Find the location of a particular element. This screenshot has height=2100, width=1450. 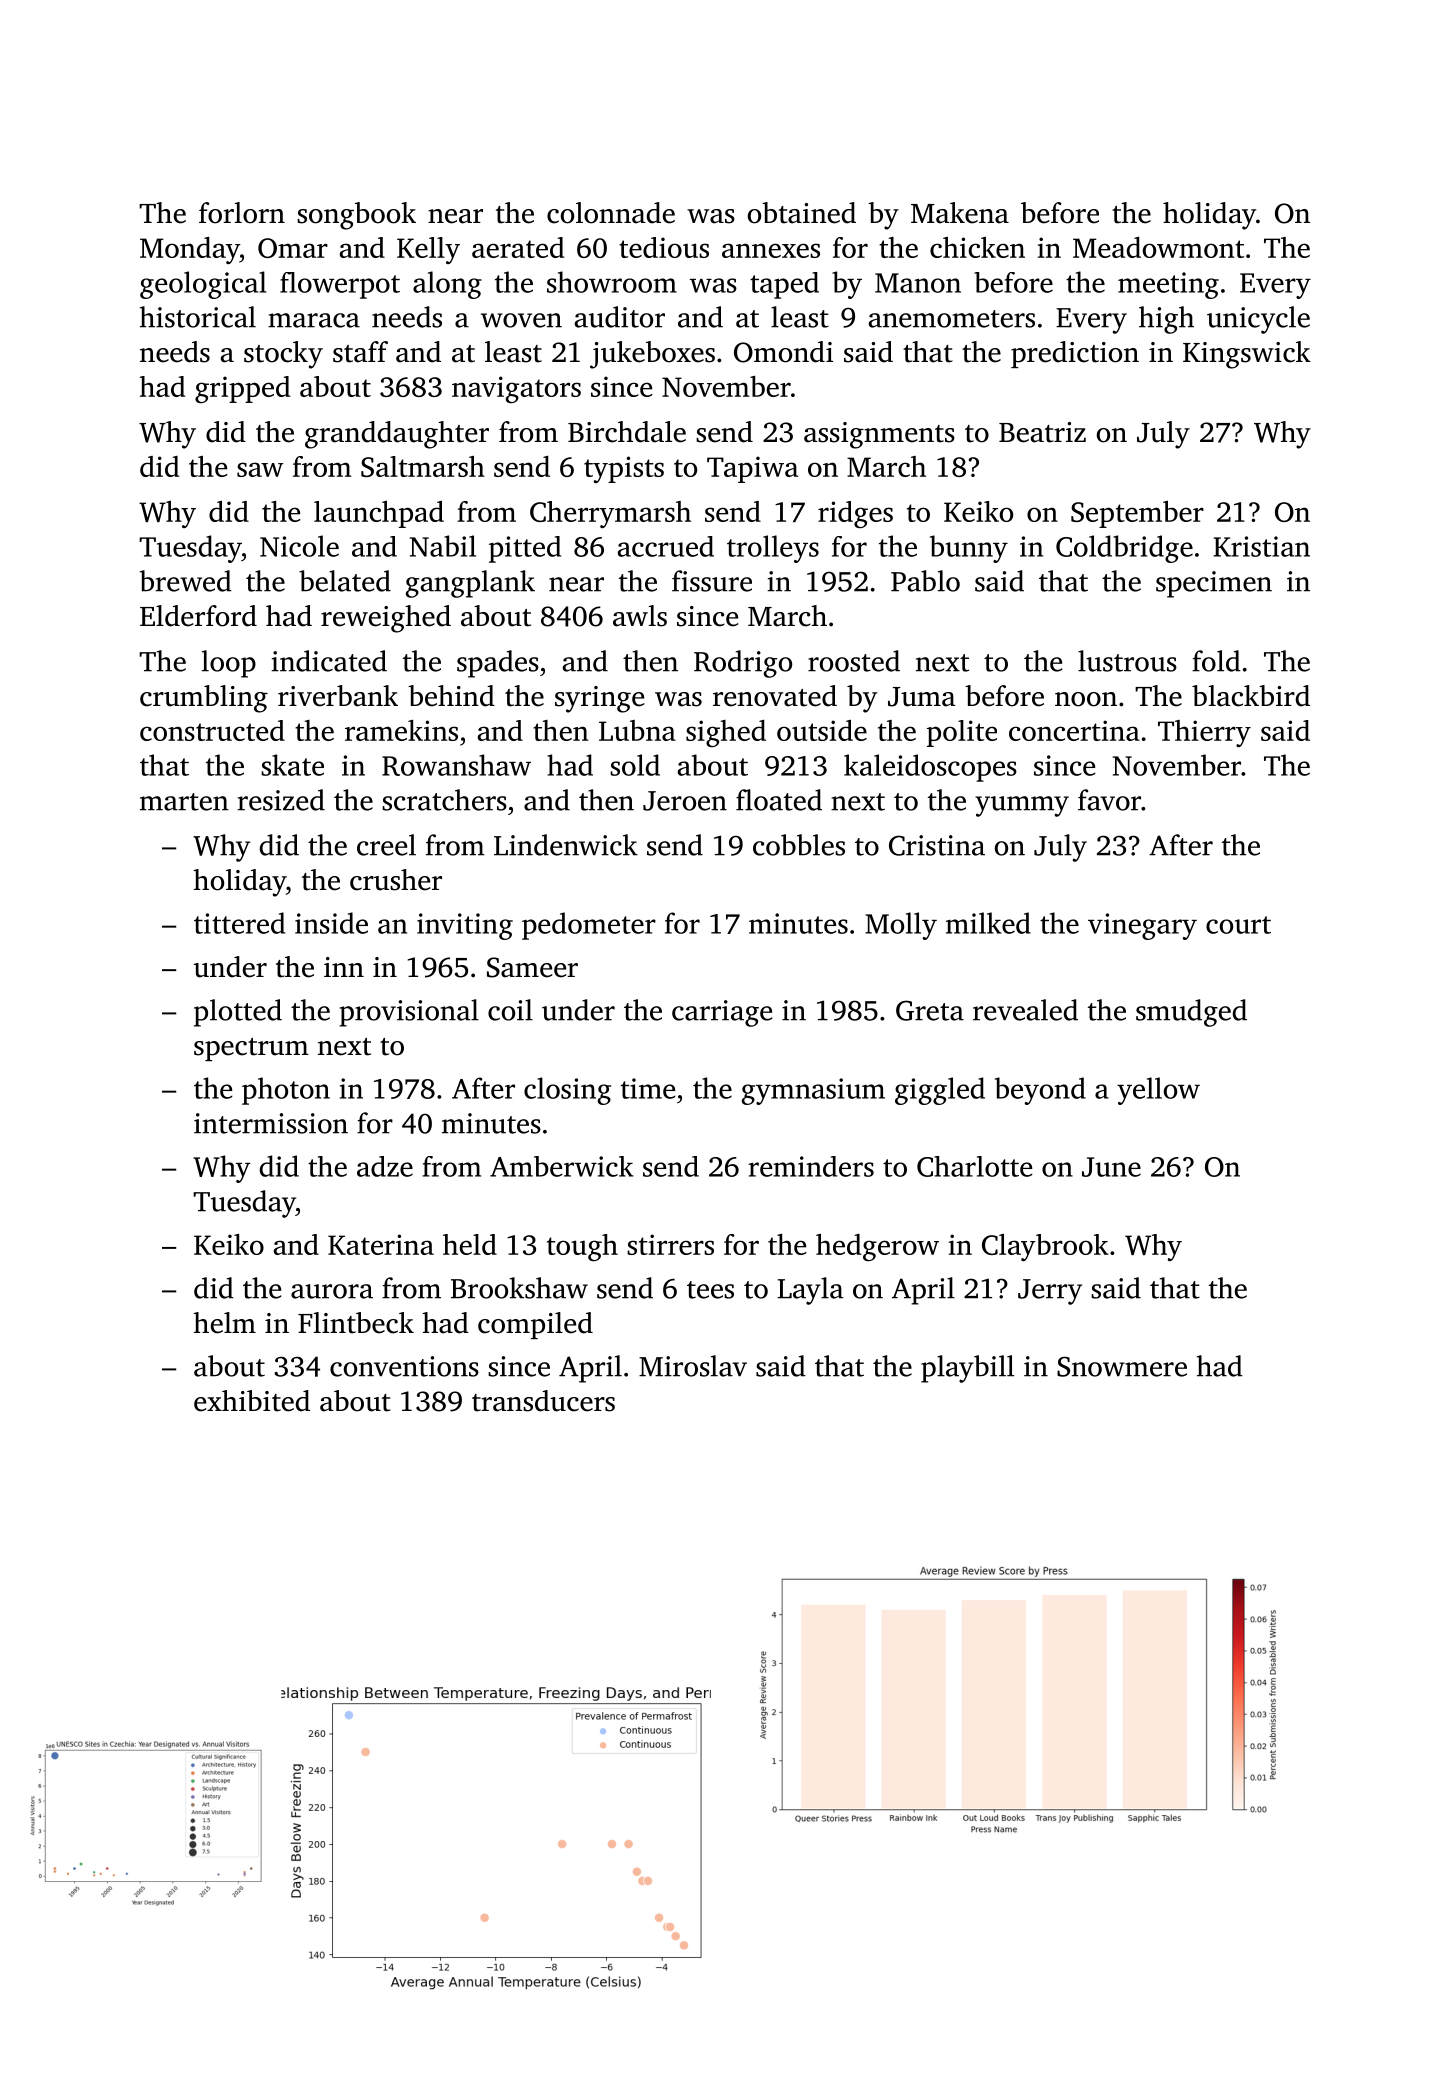

exhibited is located at coordinates (252, 1401).
